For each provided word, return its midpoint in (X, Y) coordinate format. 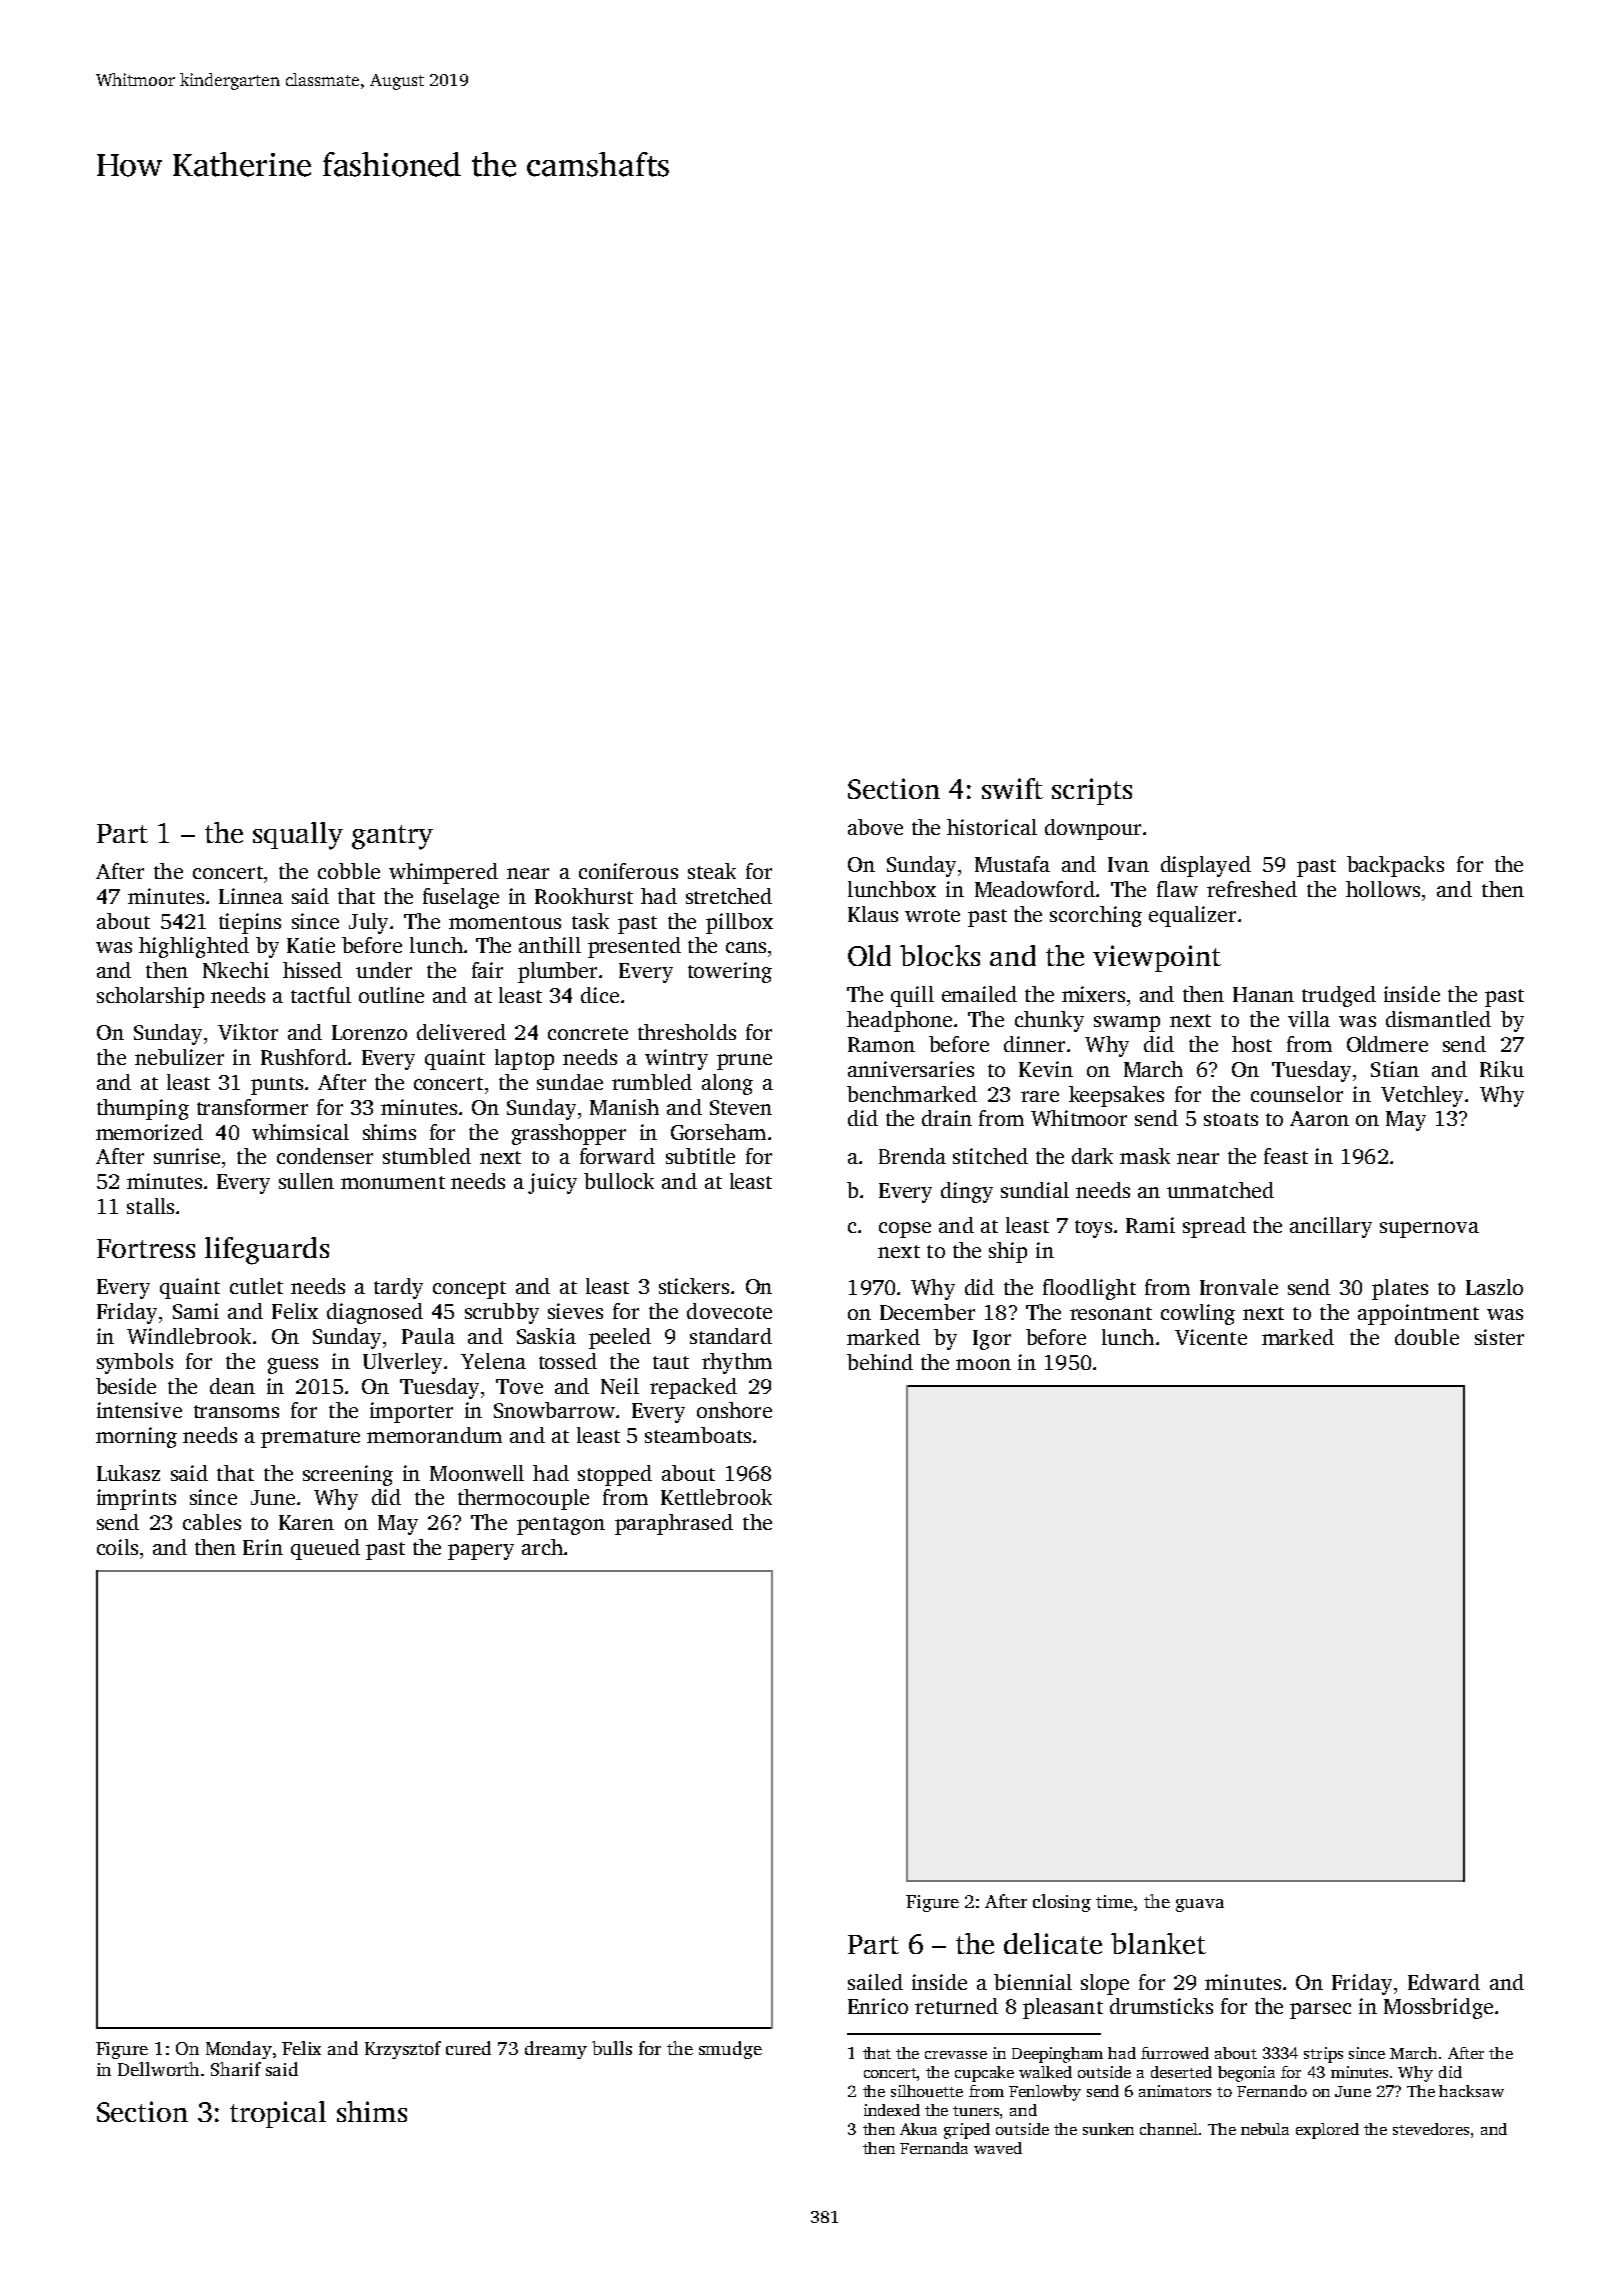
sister (1499, 1337)
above (875, 827)
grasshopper (569, 1134)
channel (1169, 2129)
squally (298, 836)
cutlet (256, 1286)
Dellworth (158, 2069)
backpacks (1395, 866)
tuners (976, 2111)
